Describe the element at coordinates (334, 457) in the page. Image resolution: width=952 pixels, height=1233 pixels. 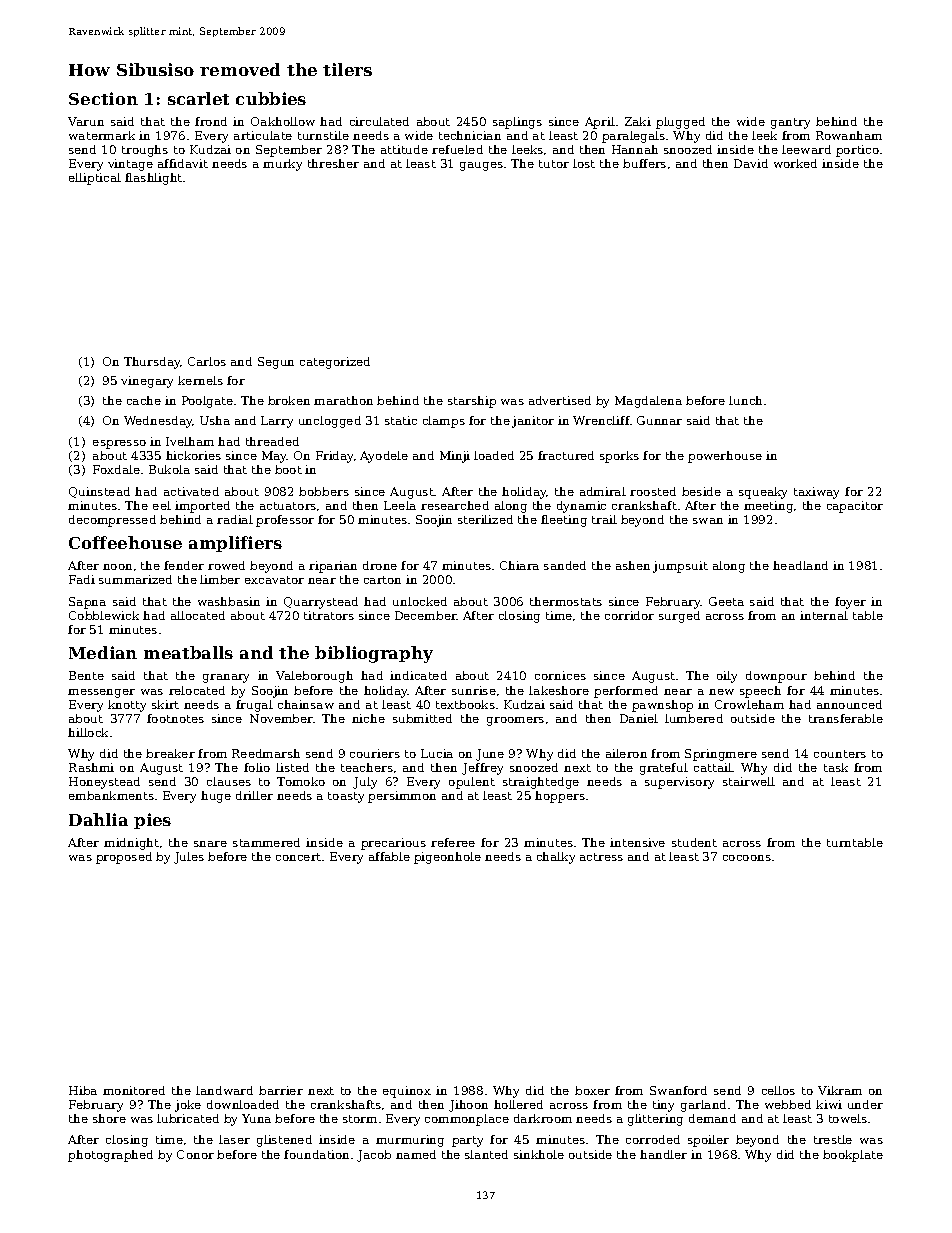
I see `Friday` at that location.
